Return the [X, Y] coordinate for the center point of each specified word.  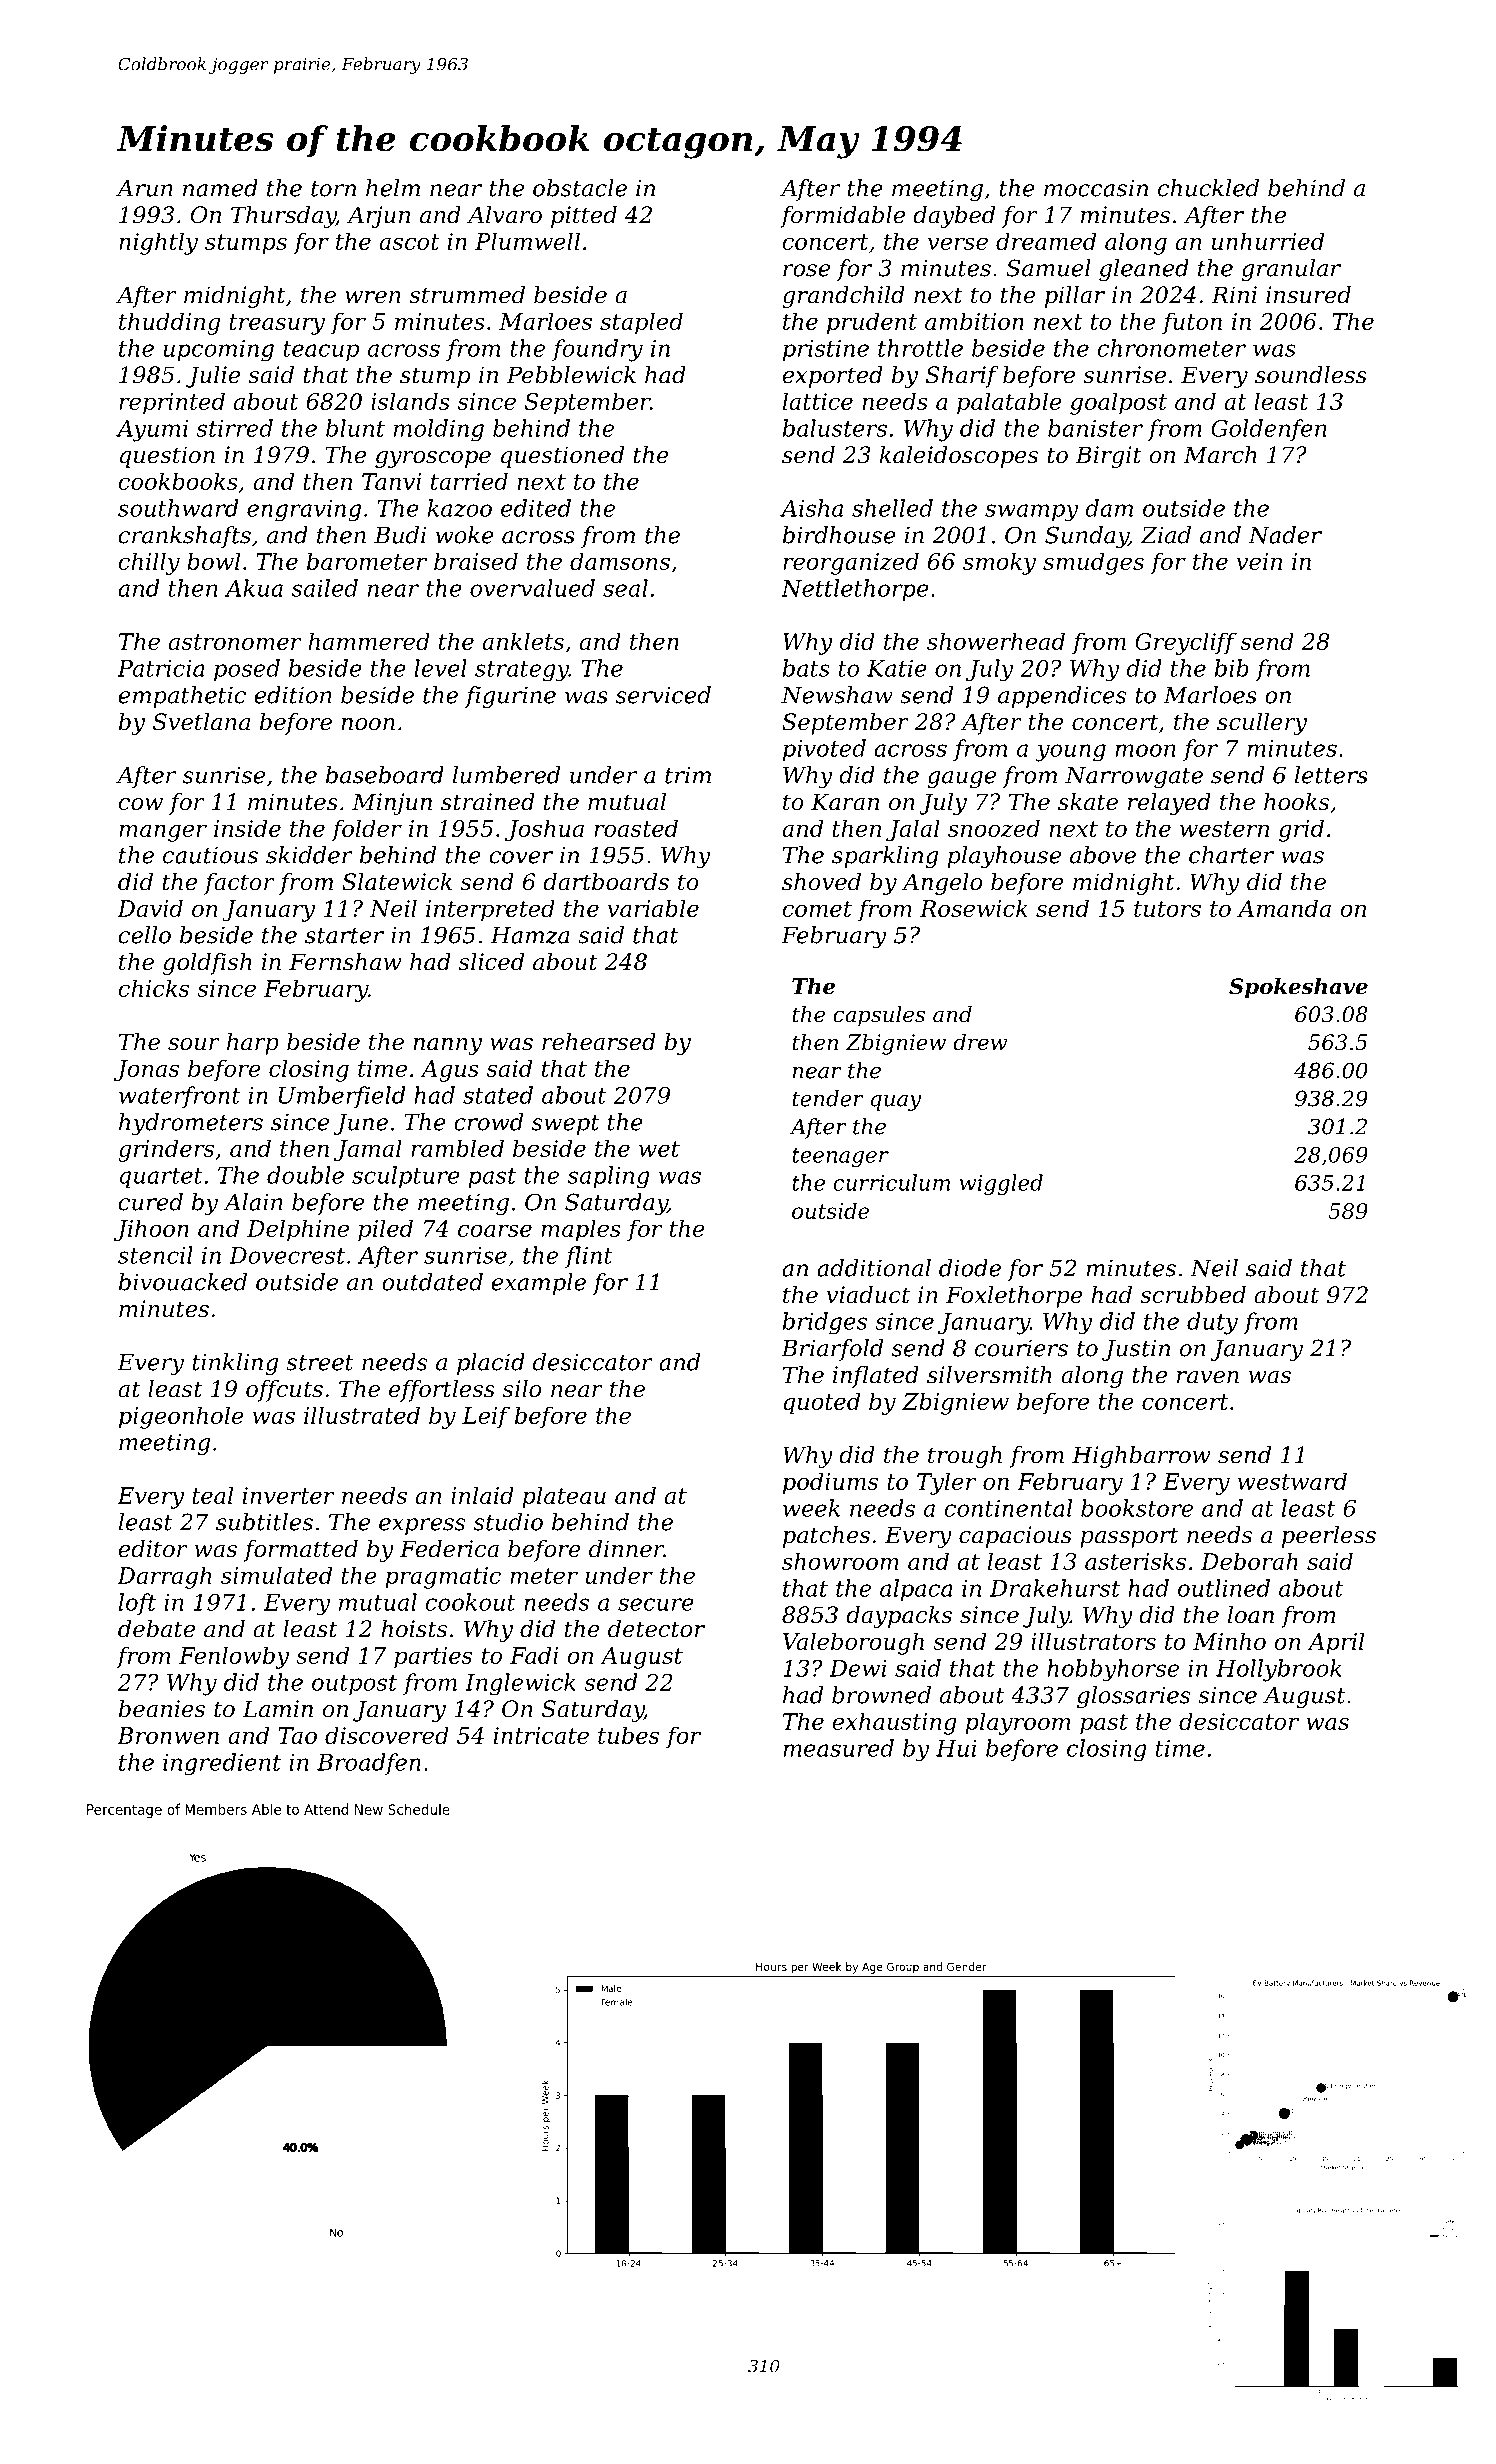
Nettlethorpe [855, 590]
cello [145, 935]
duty [1212, 1323]
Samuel [1048, 268]
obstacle [580, 188]
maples [581, 1230]
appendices [1062, 697]
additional [874, 1268]
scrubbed [1193, 1295]
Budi [400, 535]
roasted [636, 828]
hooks [1296, 802]
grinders [166, 1150]
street [320, 1363]
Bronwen [168, 1735]
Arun [144, 188]
